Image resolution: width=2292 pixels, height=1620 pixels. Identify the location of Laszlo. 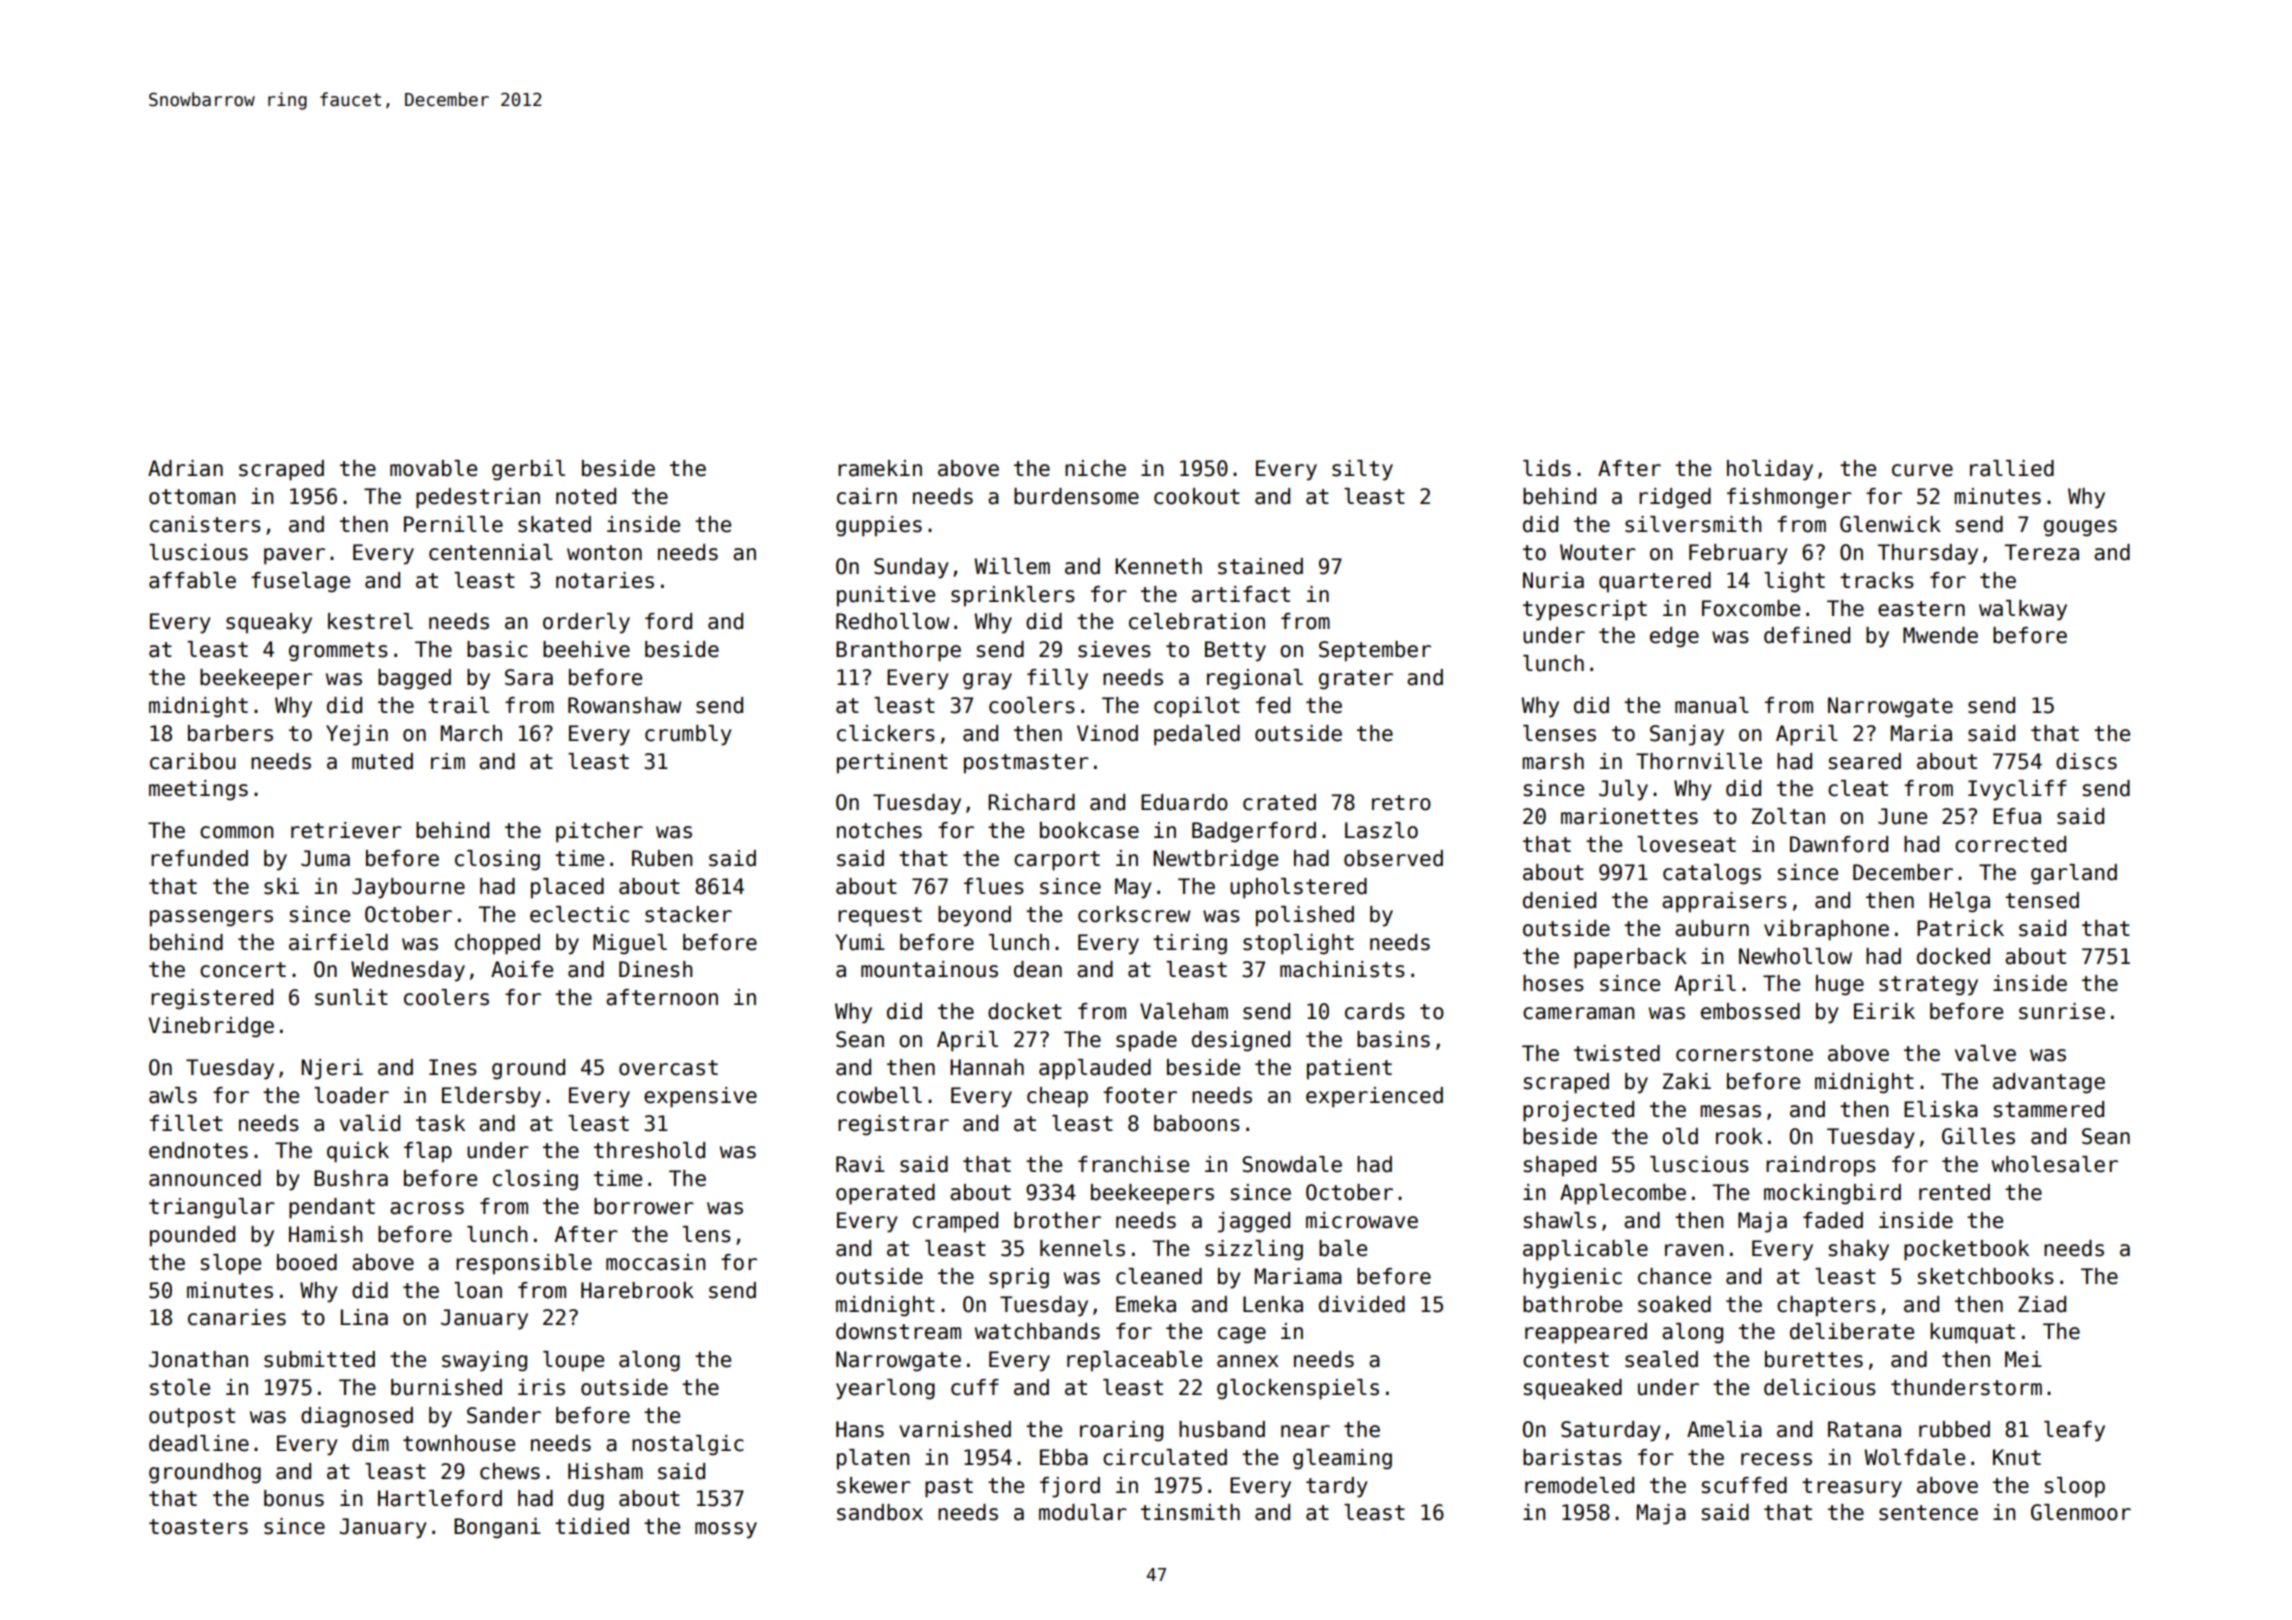
(1381, 830).
